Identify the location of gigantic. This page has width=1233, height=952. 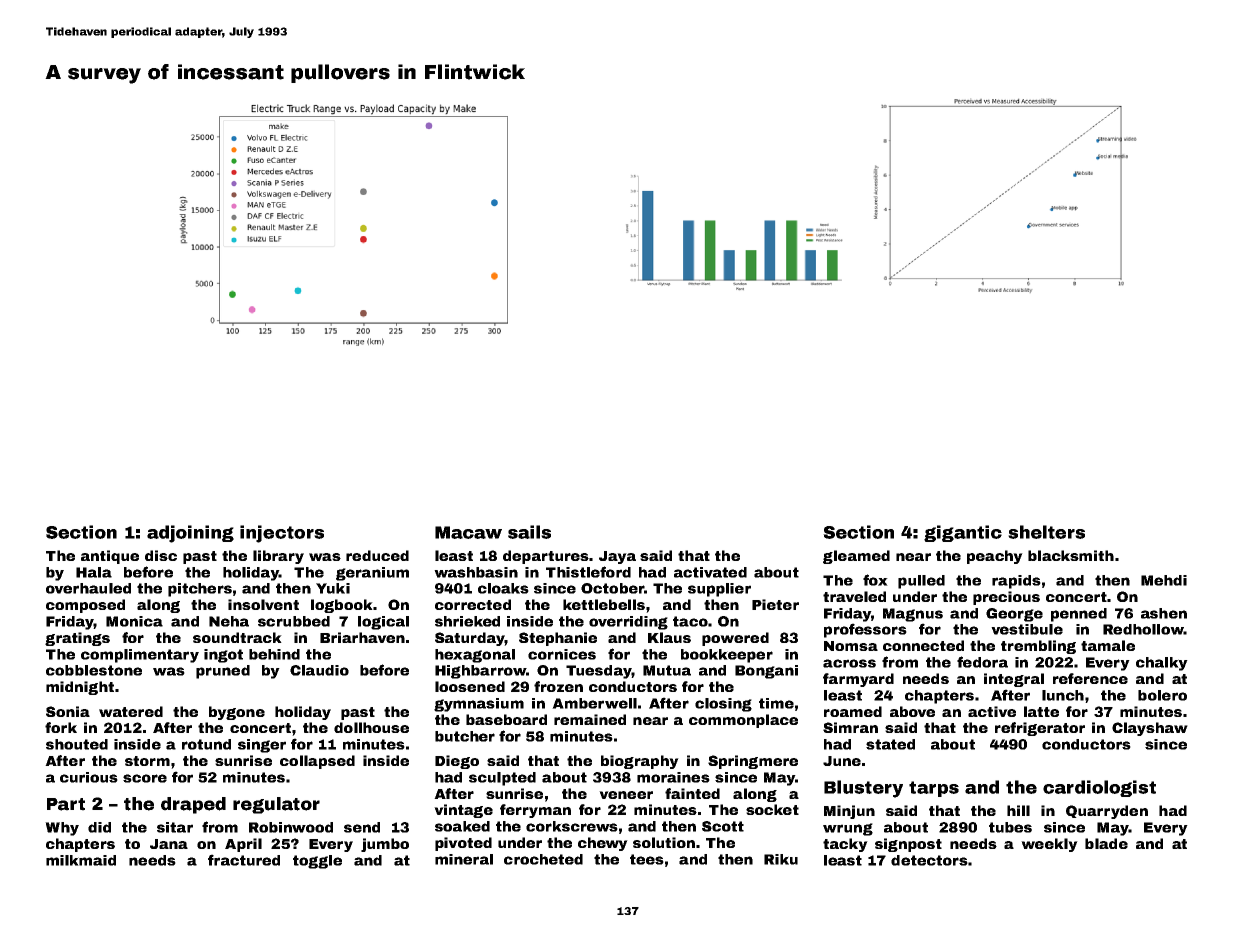
(963, 533).
